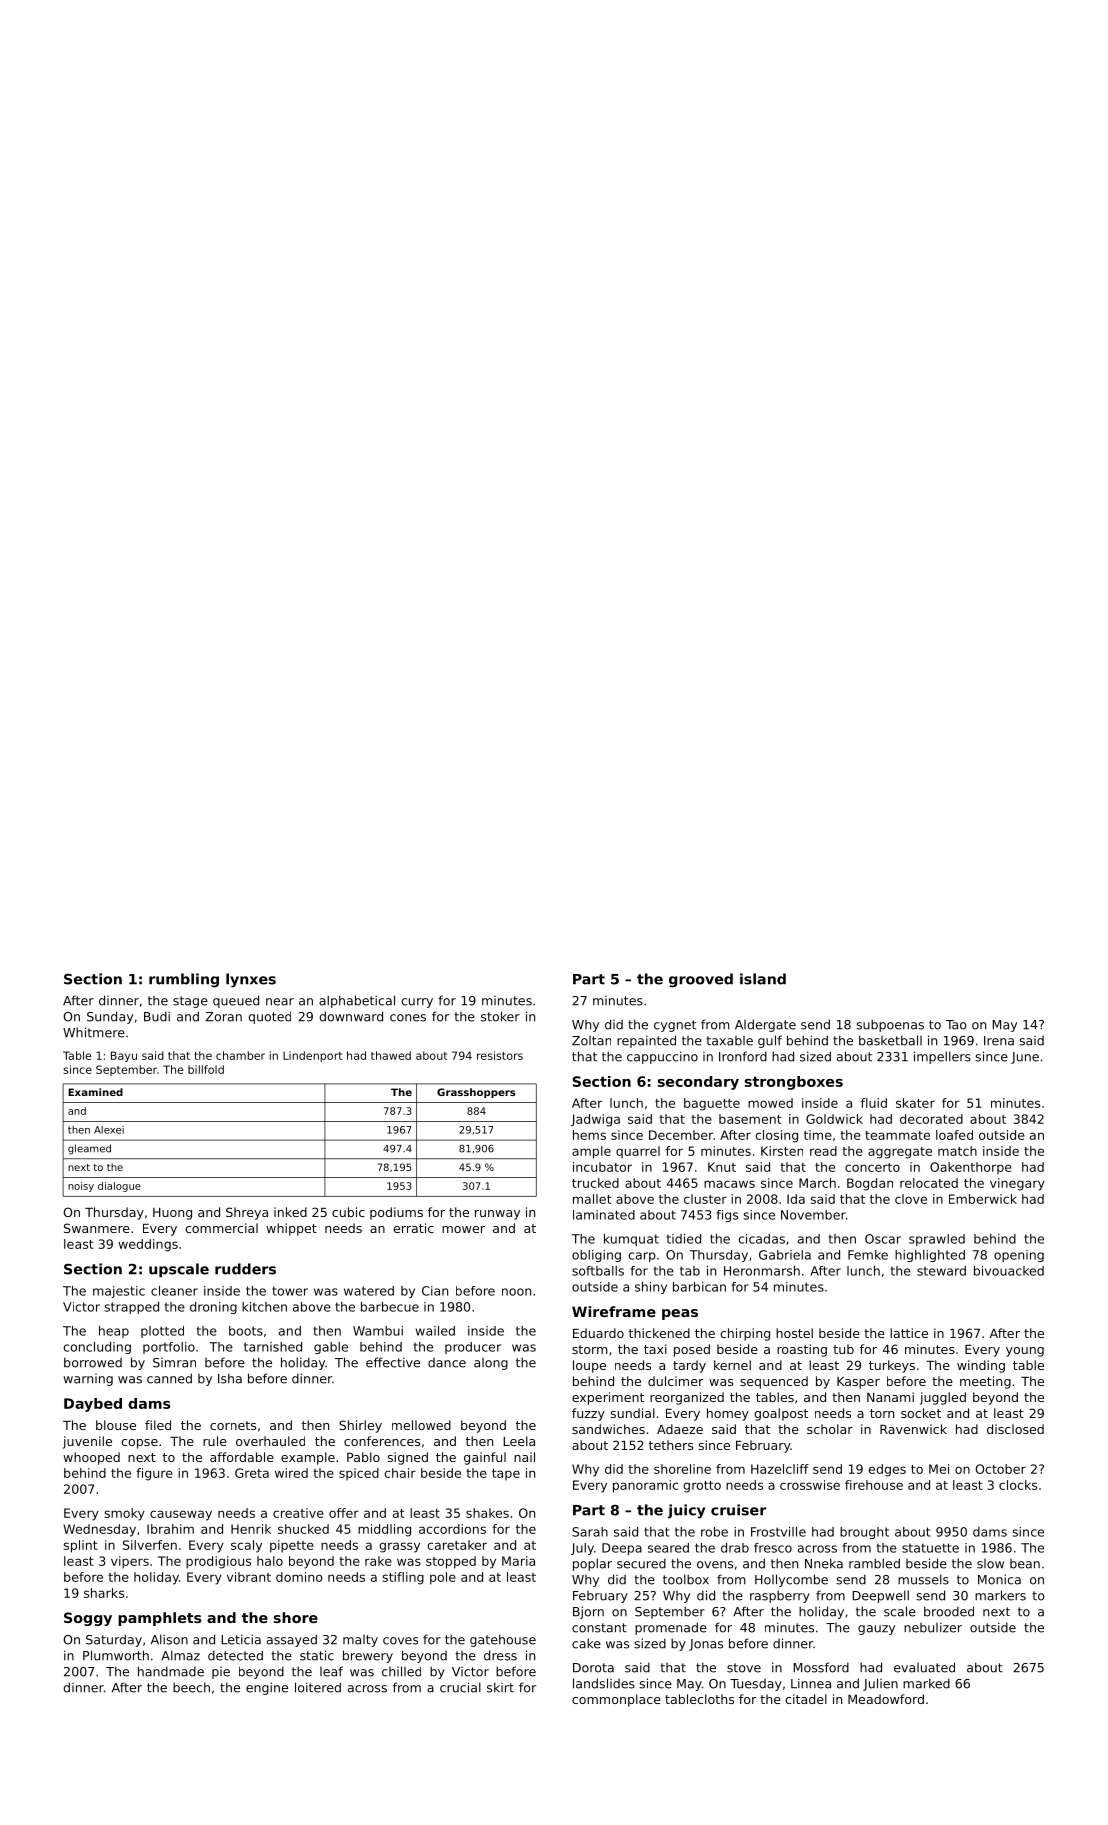 The image size is (1108, 1825). I want to click on tape, so click(506, 1474).
